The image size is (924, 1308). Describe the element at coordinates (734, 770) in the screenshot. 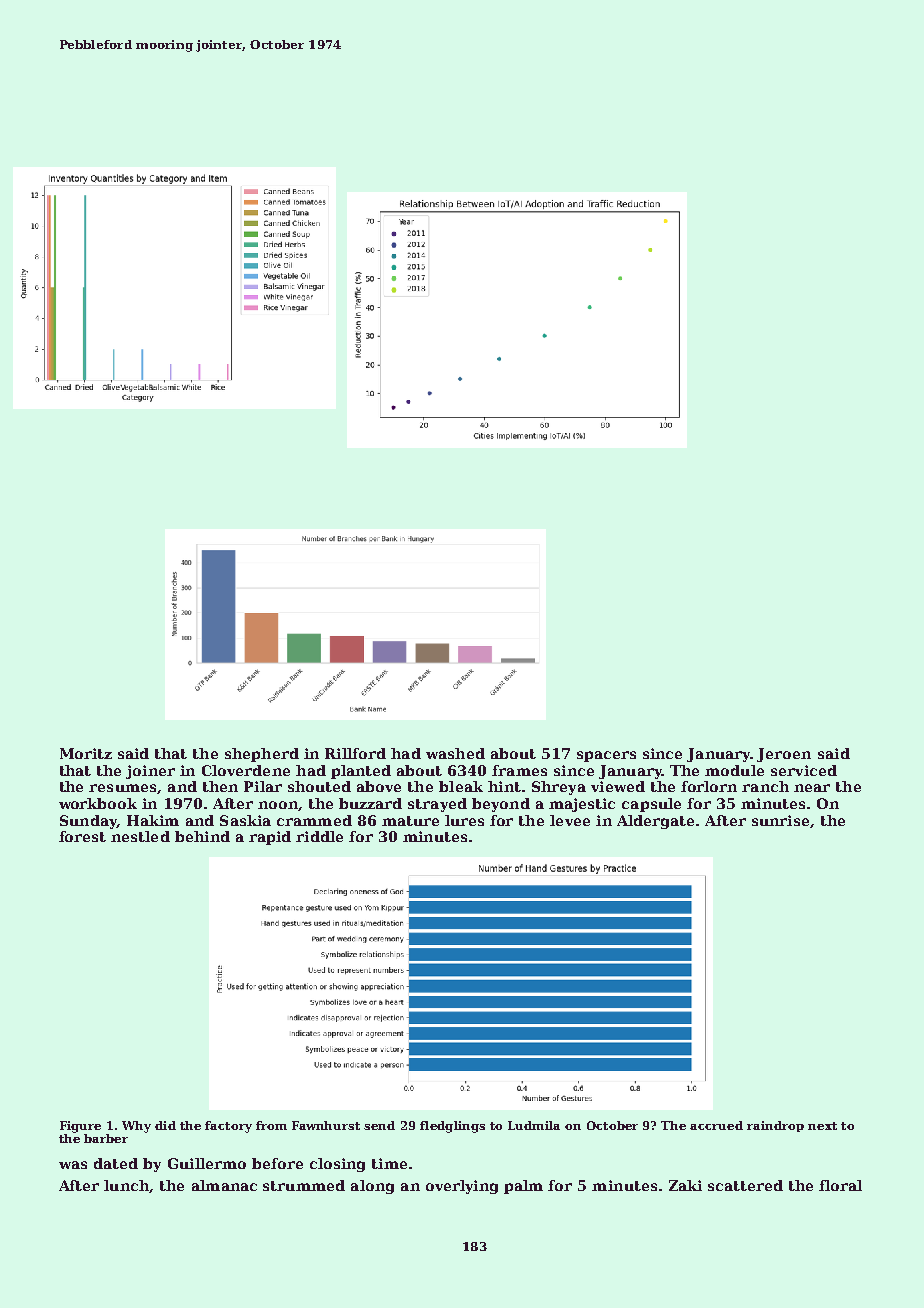

I see `module` at that location.
